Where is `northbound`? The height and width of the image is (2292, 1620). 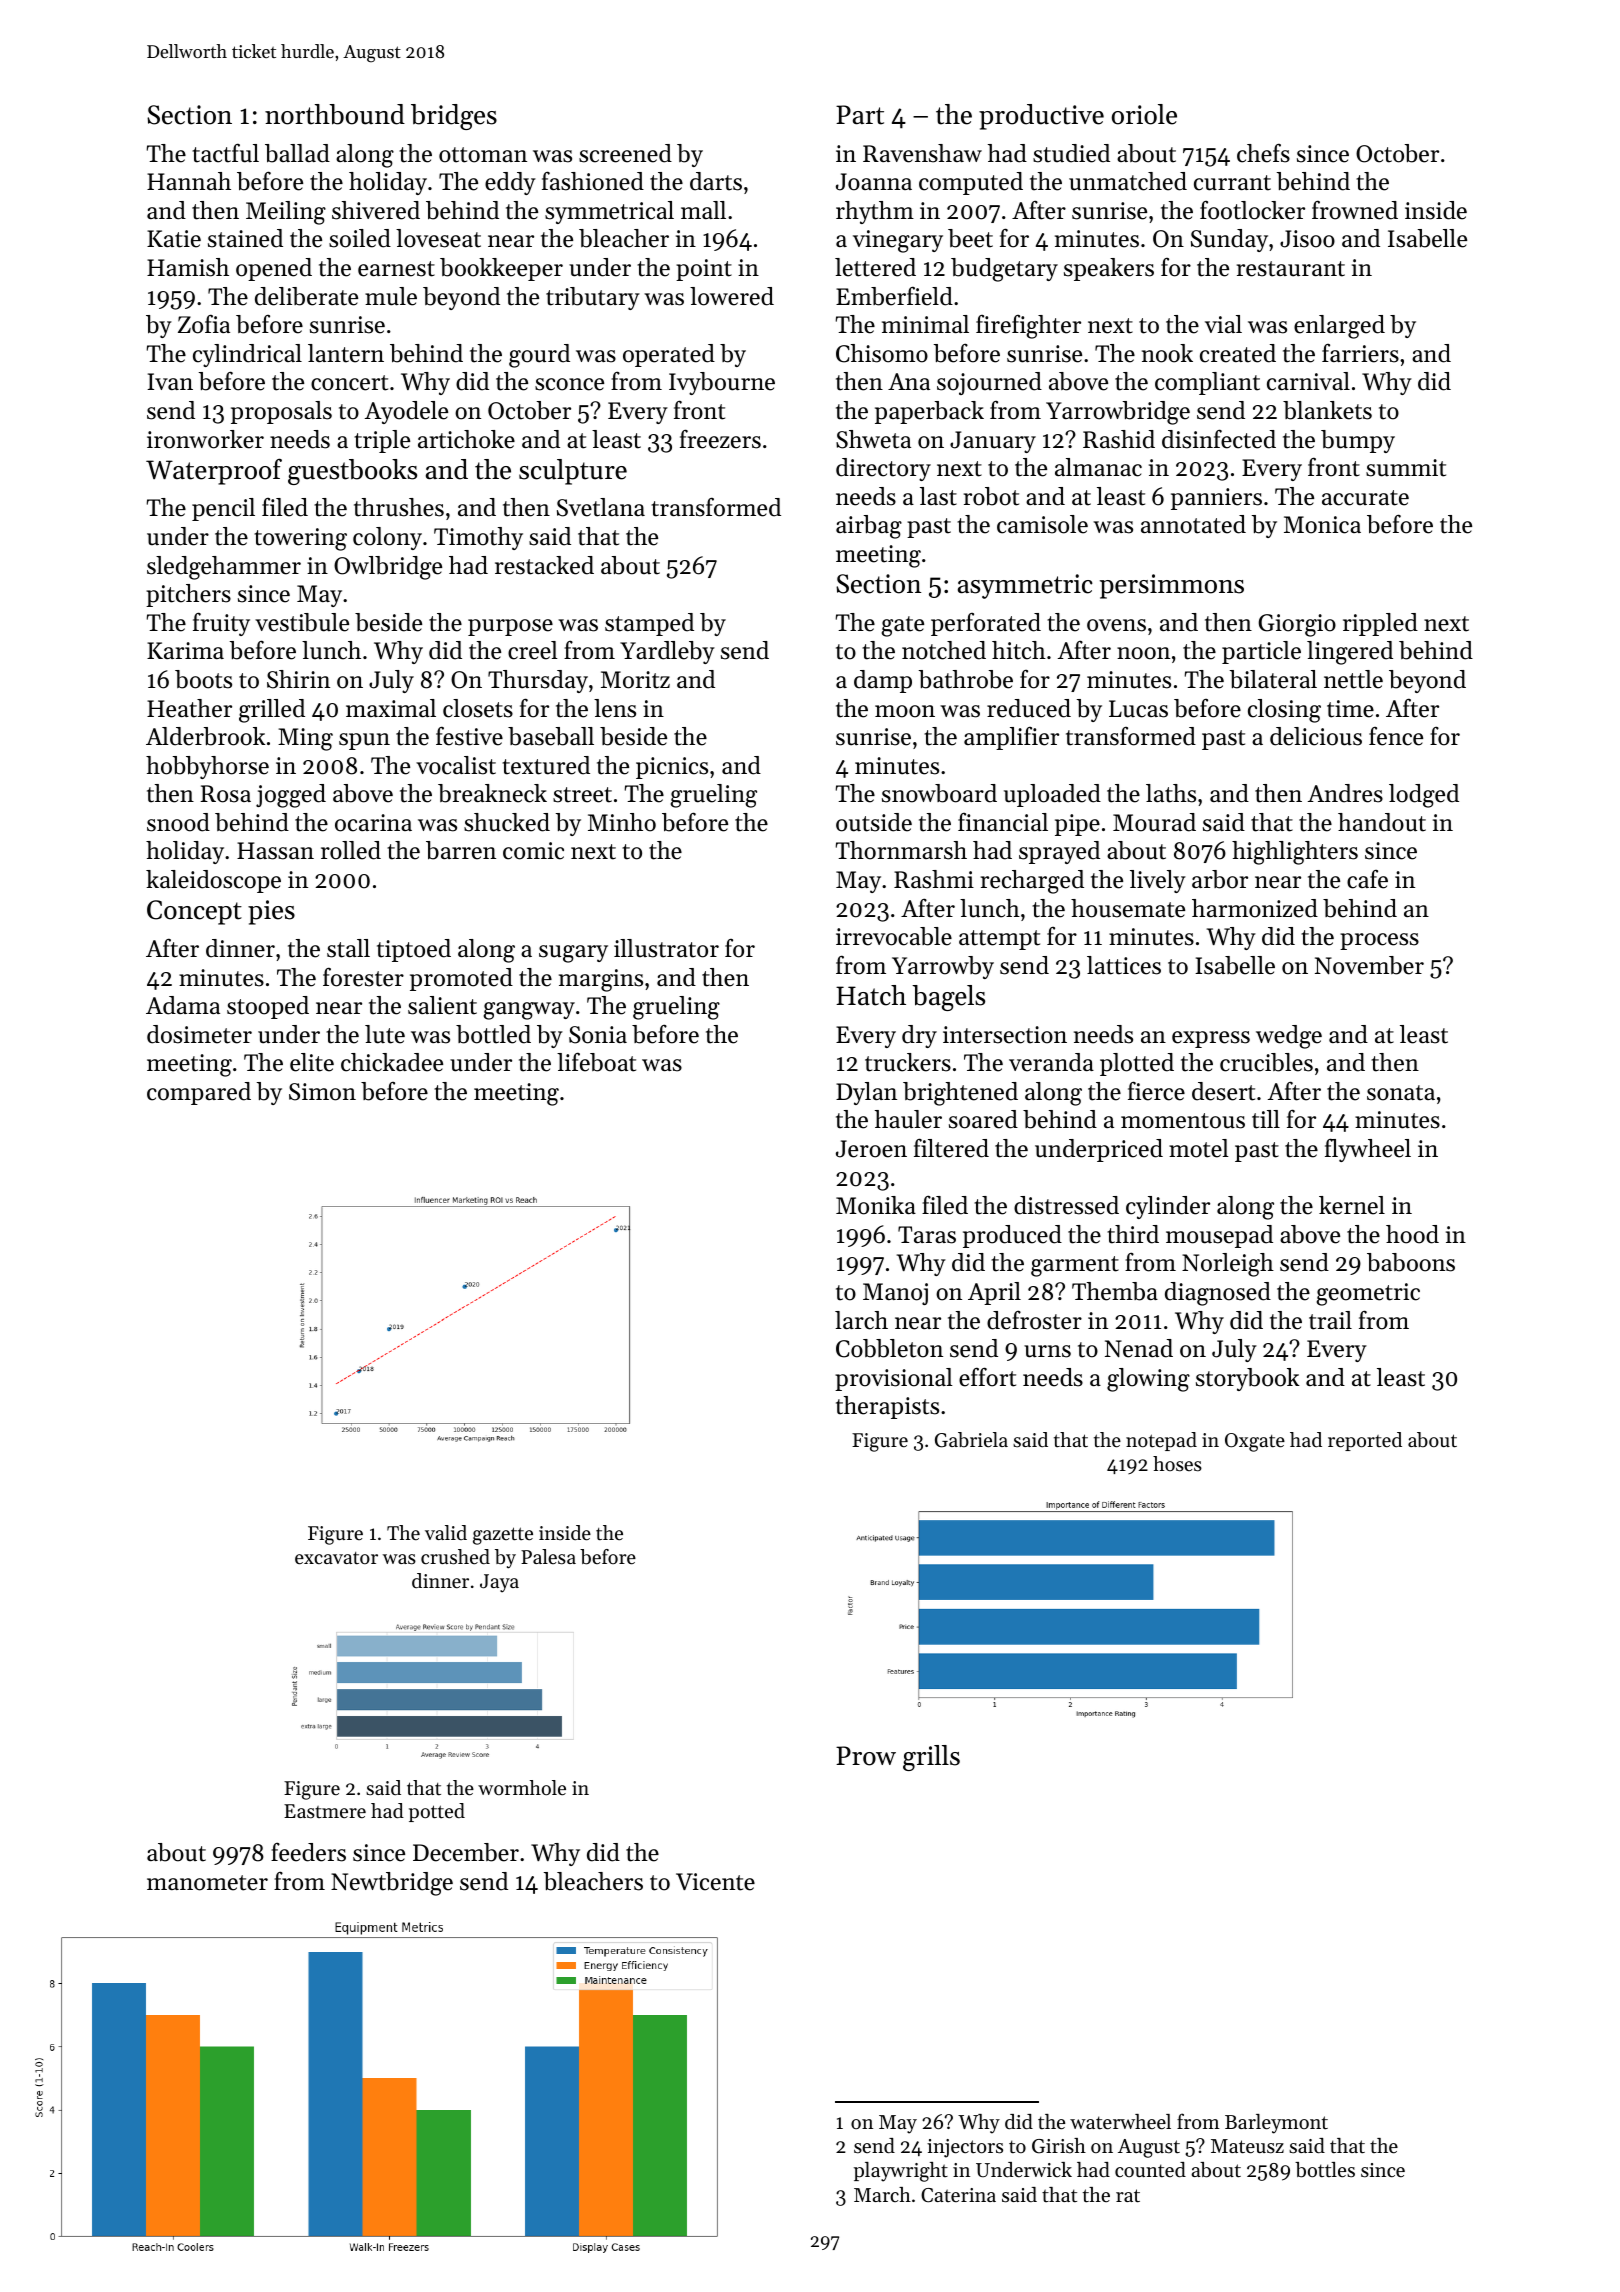 northbound is located at coordinates (335, 114).
